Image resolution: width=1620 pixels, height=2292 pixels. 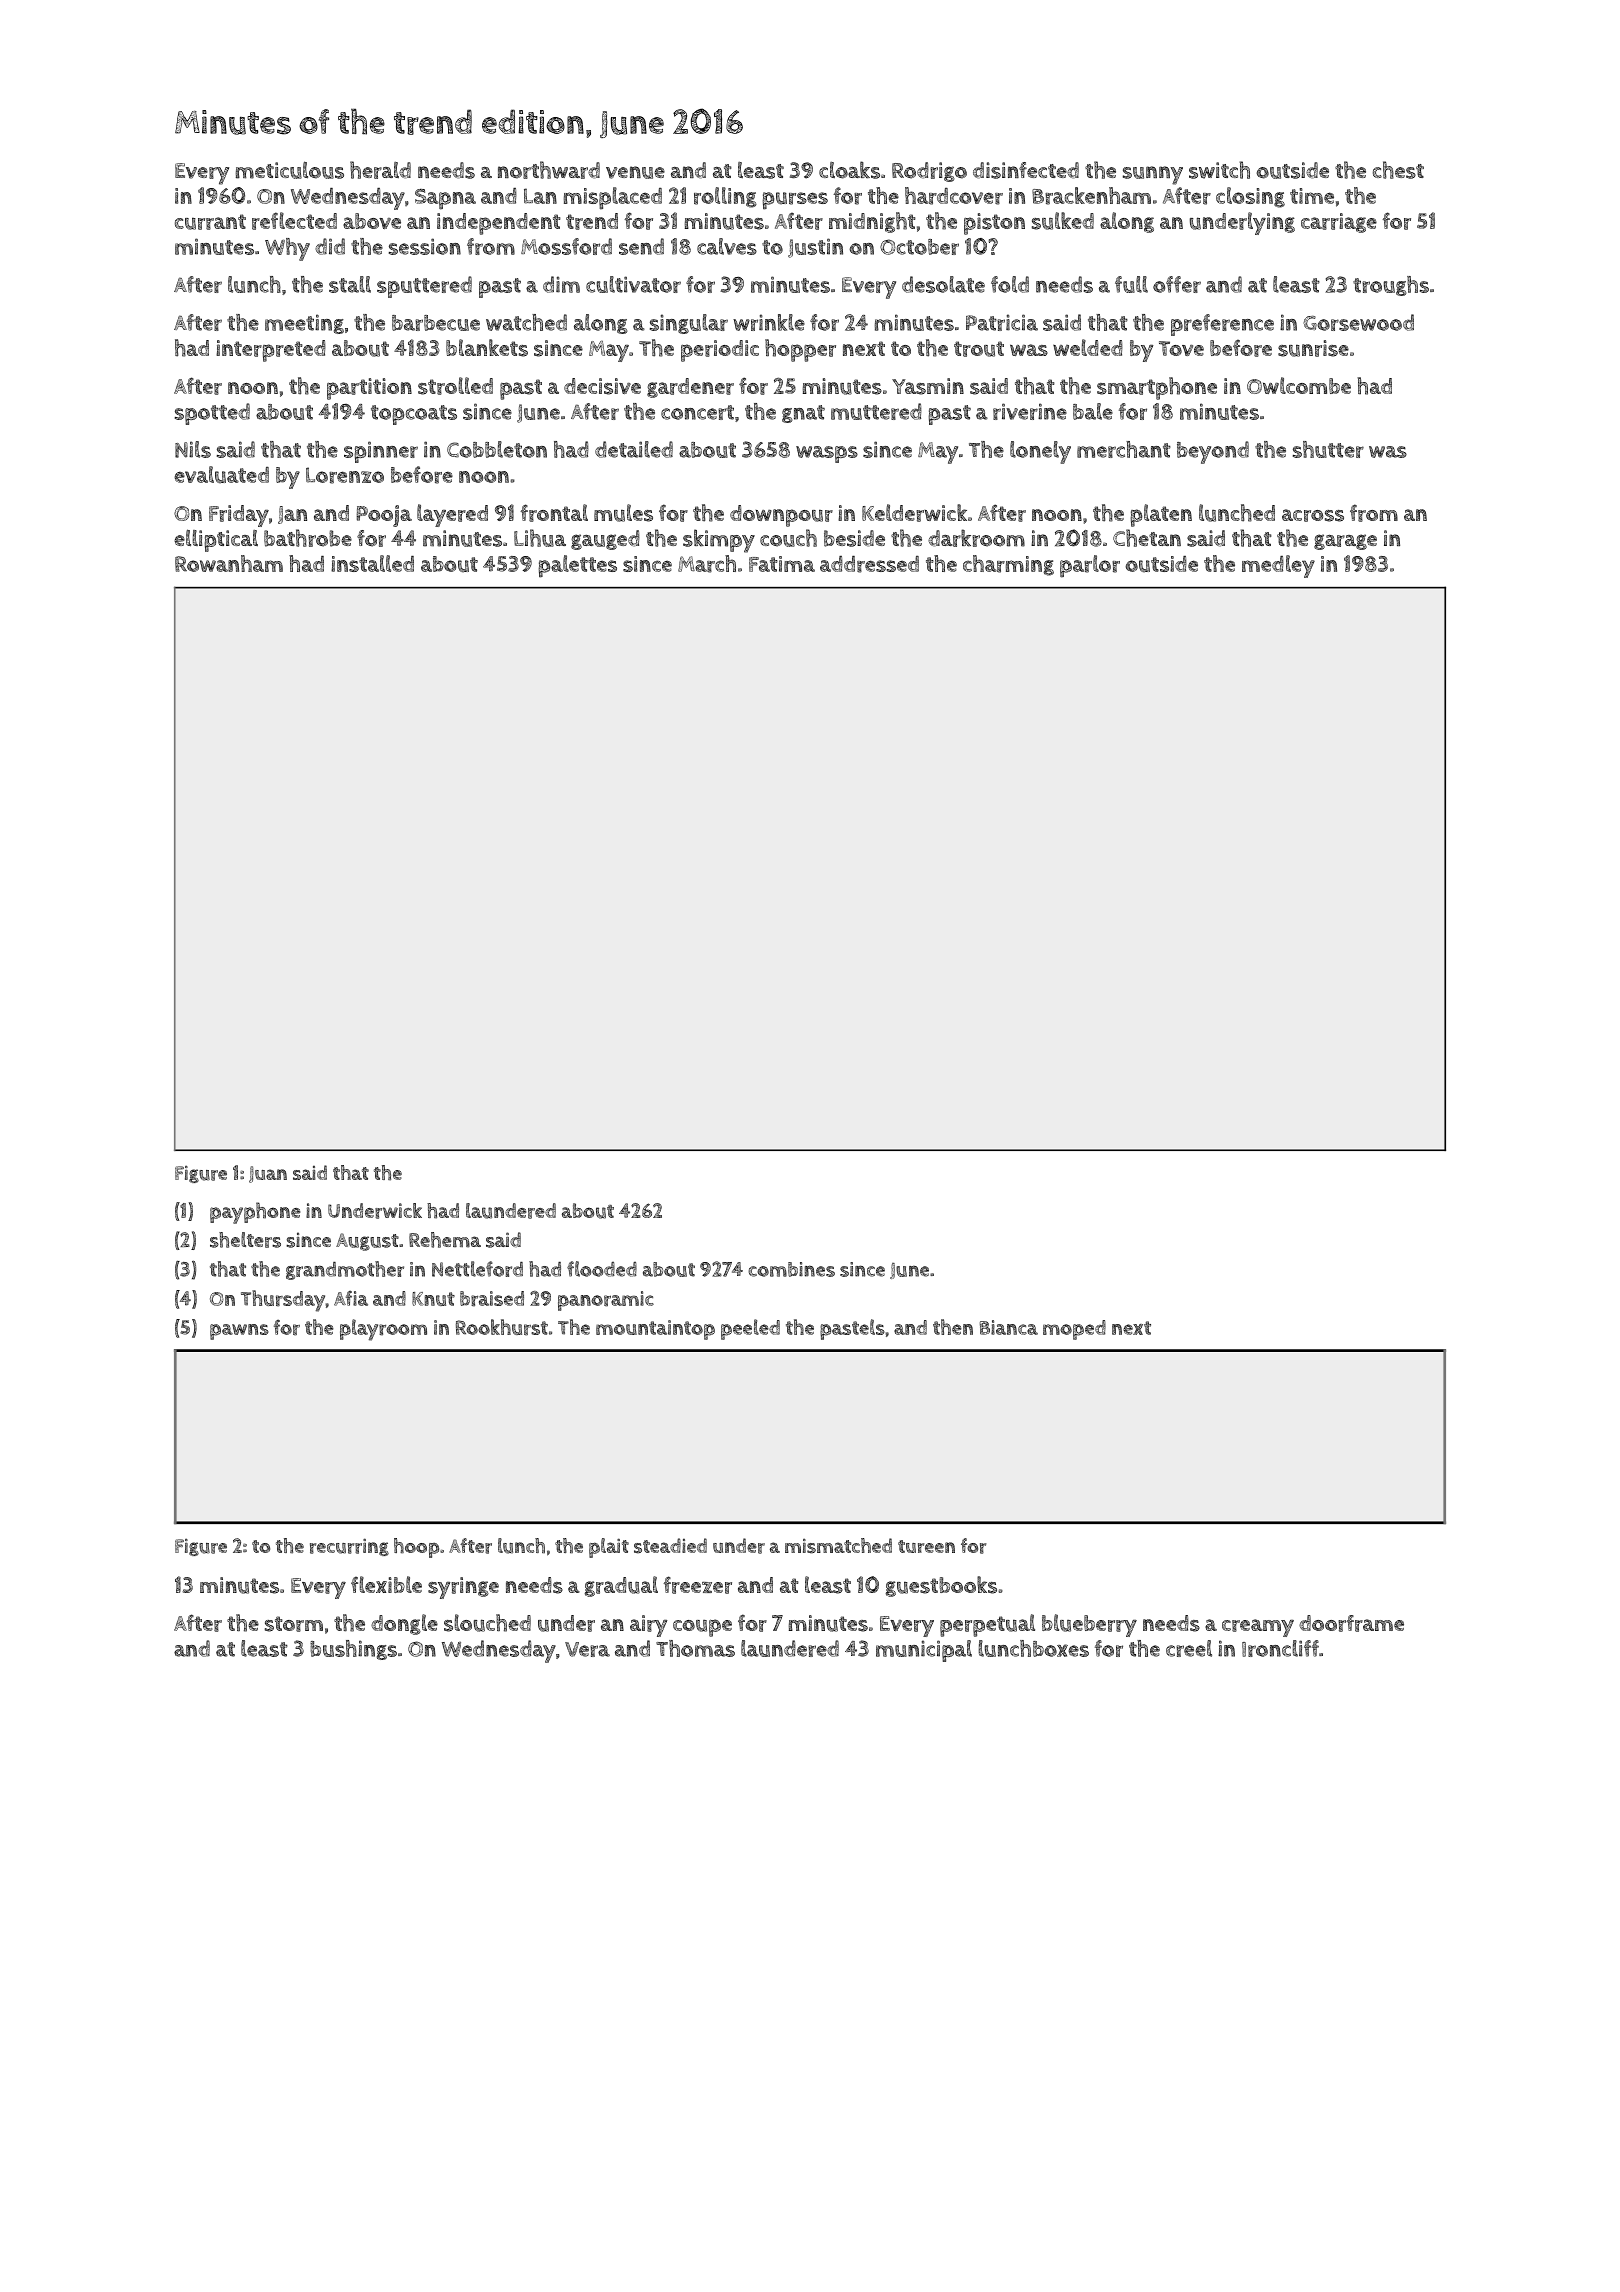 What do you see at coordinates (1278, 566) in the screenshot?
I see `medley` at bounding box center [1278, 566].
